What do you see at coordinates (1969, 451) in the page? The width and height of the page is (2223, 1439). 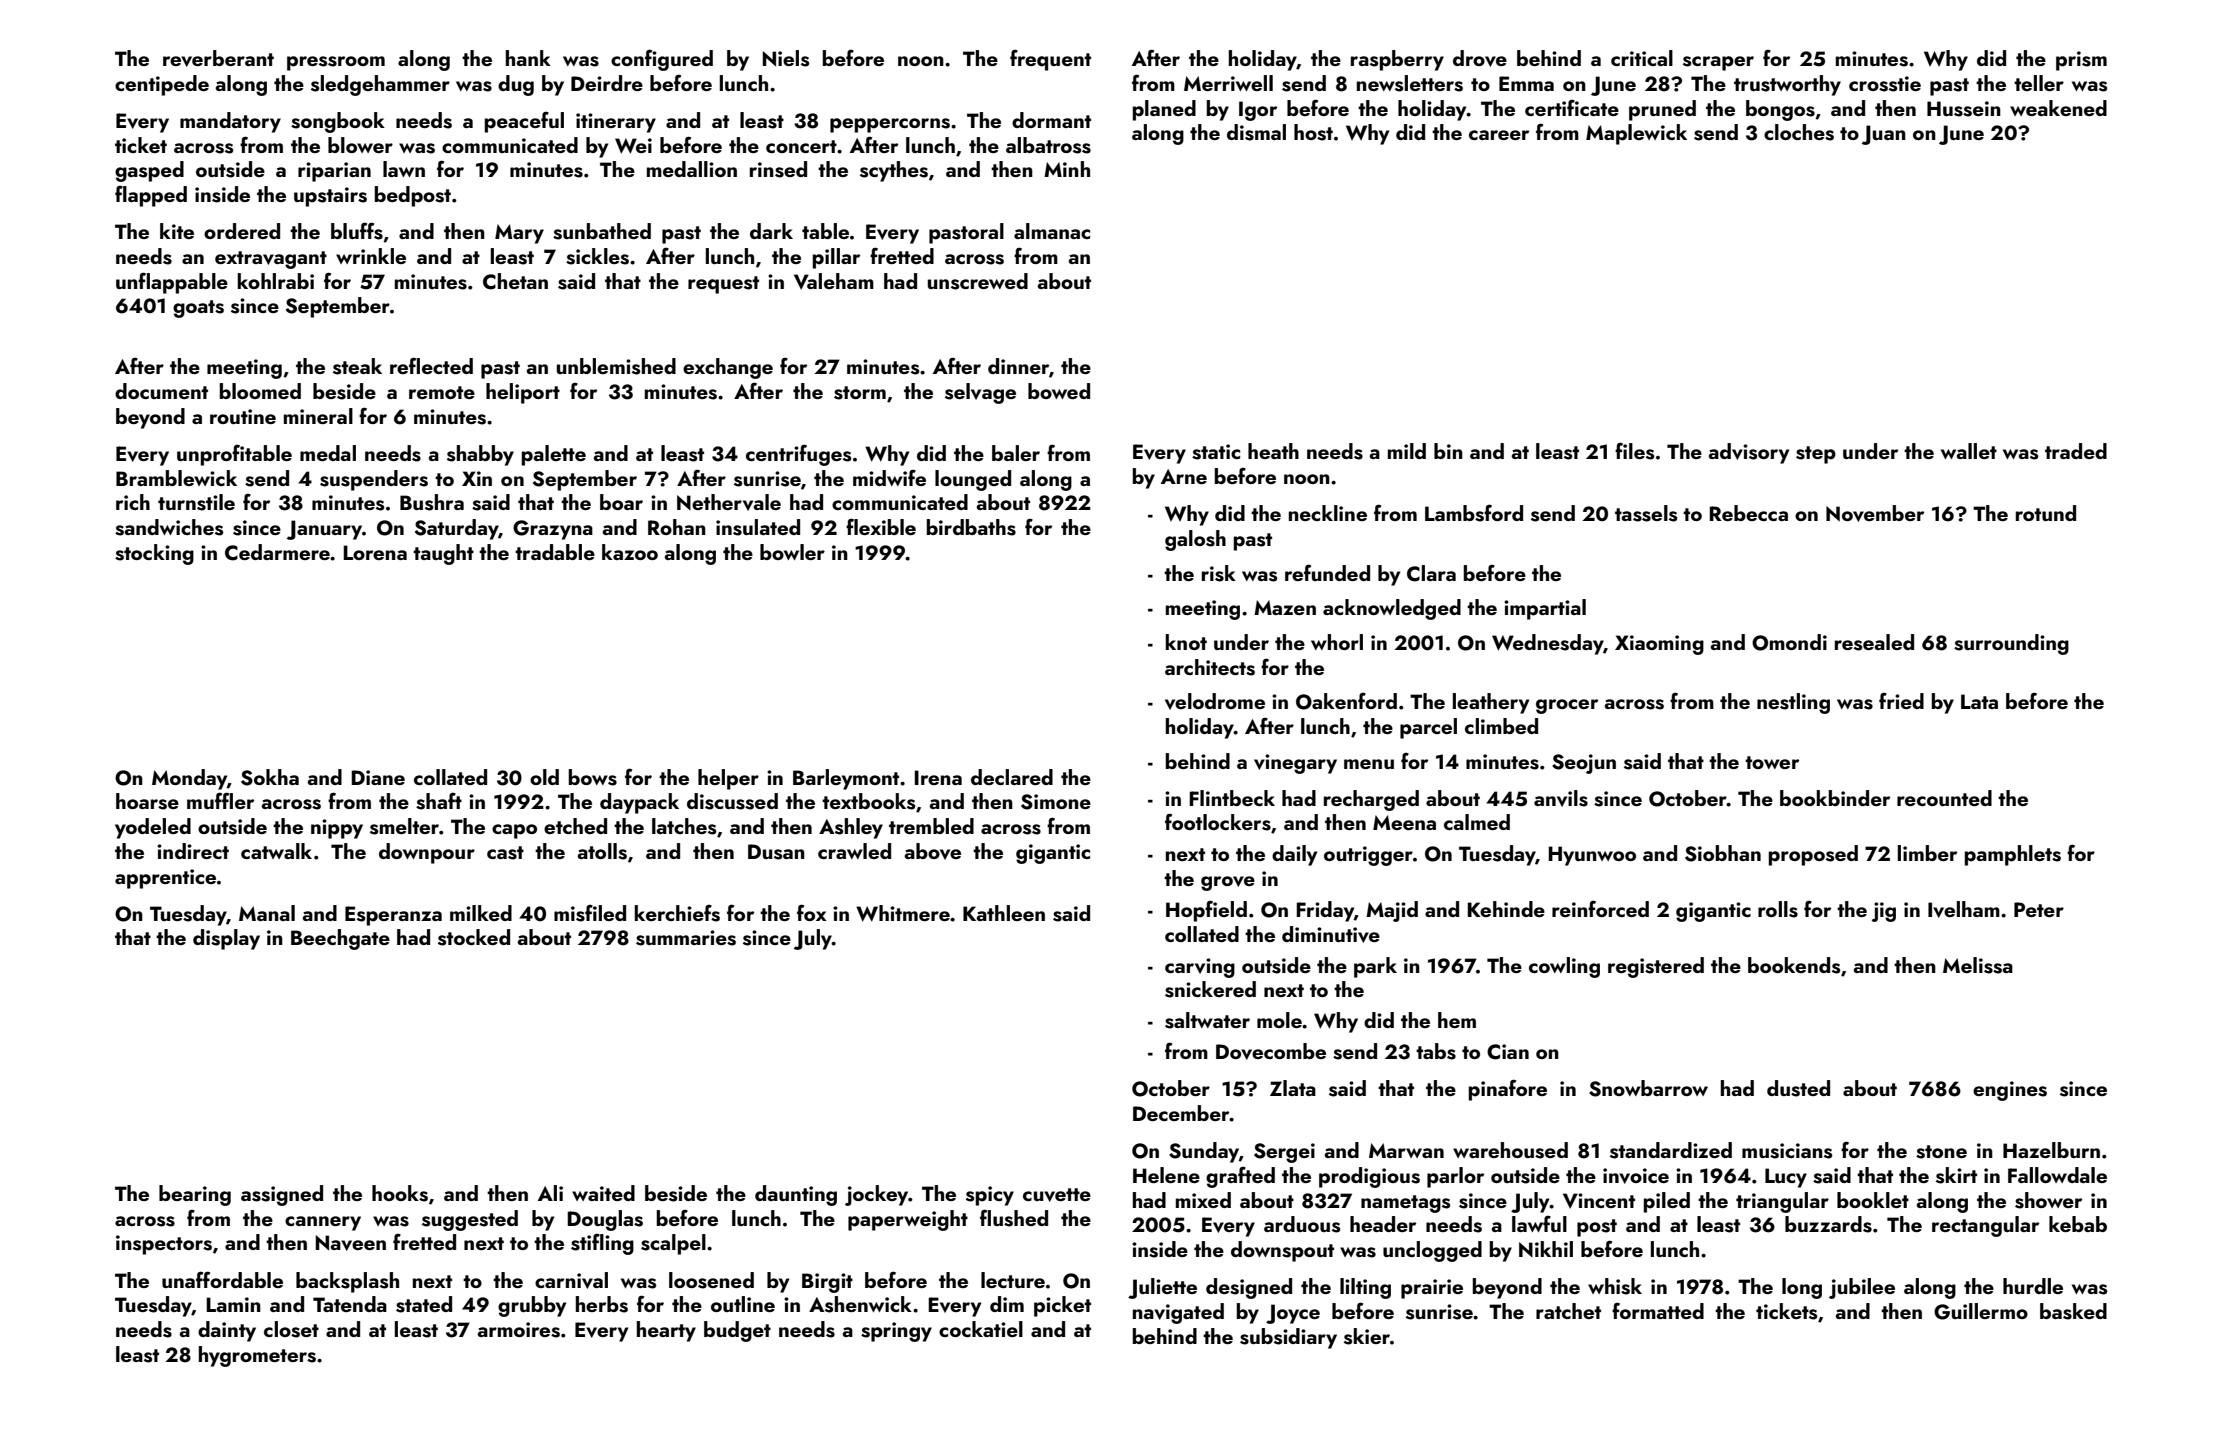 I see `wallet` at bounding box center [1969, 451].
